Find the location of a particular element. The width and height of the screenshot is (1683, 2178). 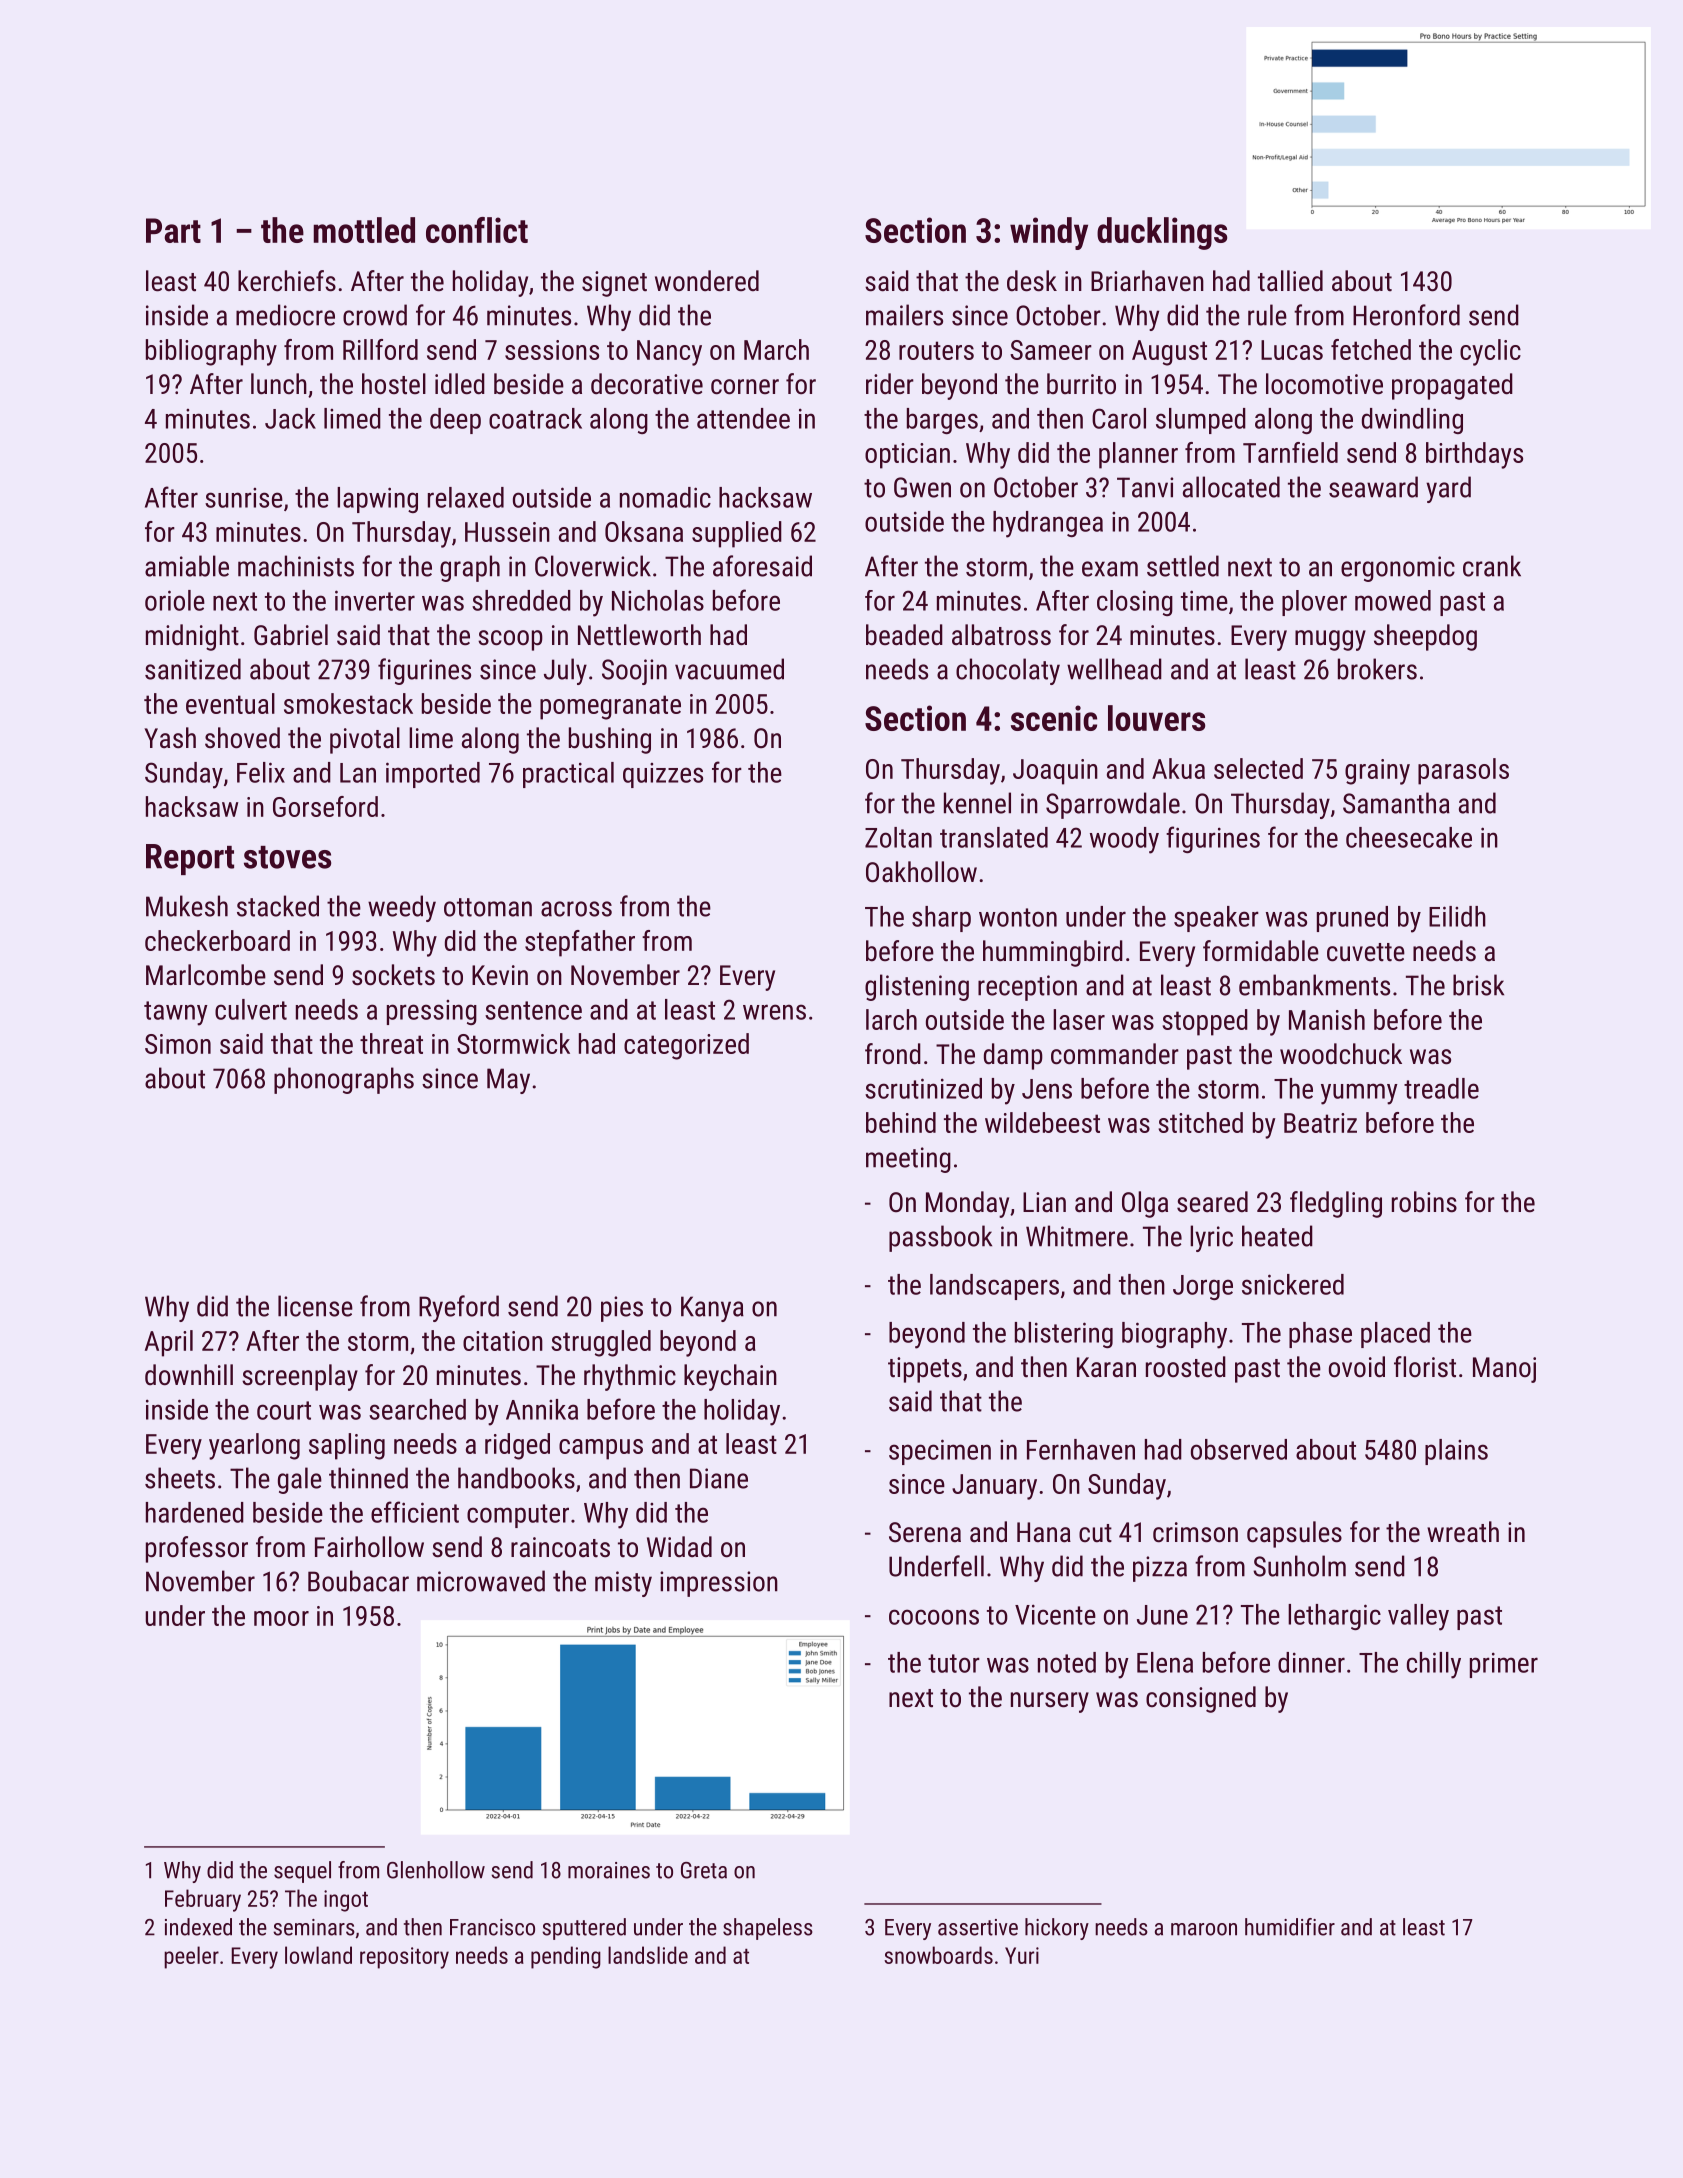

muggy is located at coordinates (1330, 640).
